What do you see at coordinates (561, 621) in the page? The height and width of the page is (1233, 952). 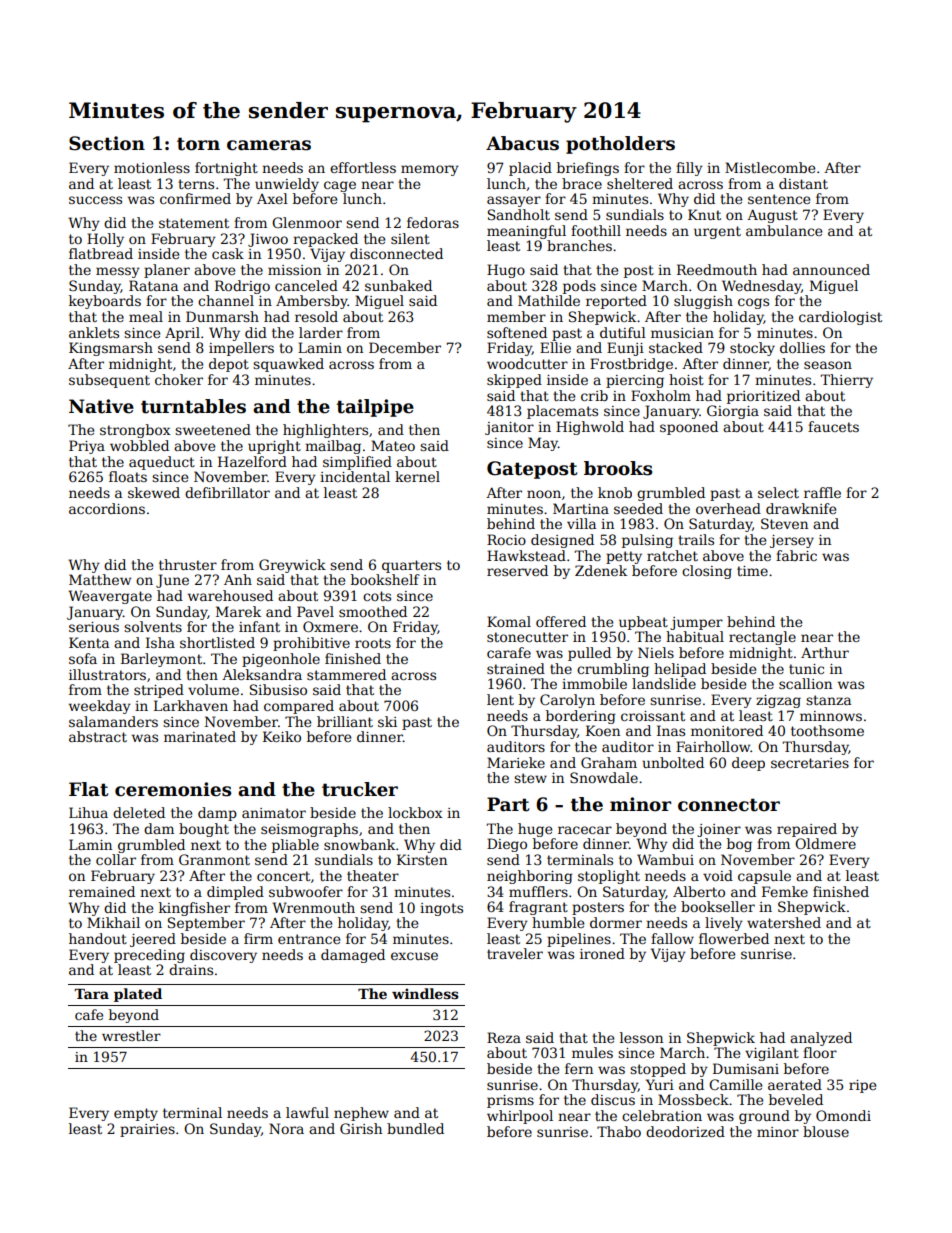 I see `offered` at bounding box center [561, 621].
